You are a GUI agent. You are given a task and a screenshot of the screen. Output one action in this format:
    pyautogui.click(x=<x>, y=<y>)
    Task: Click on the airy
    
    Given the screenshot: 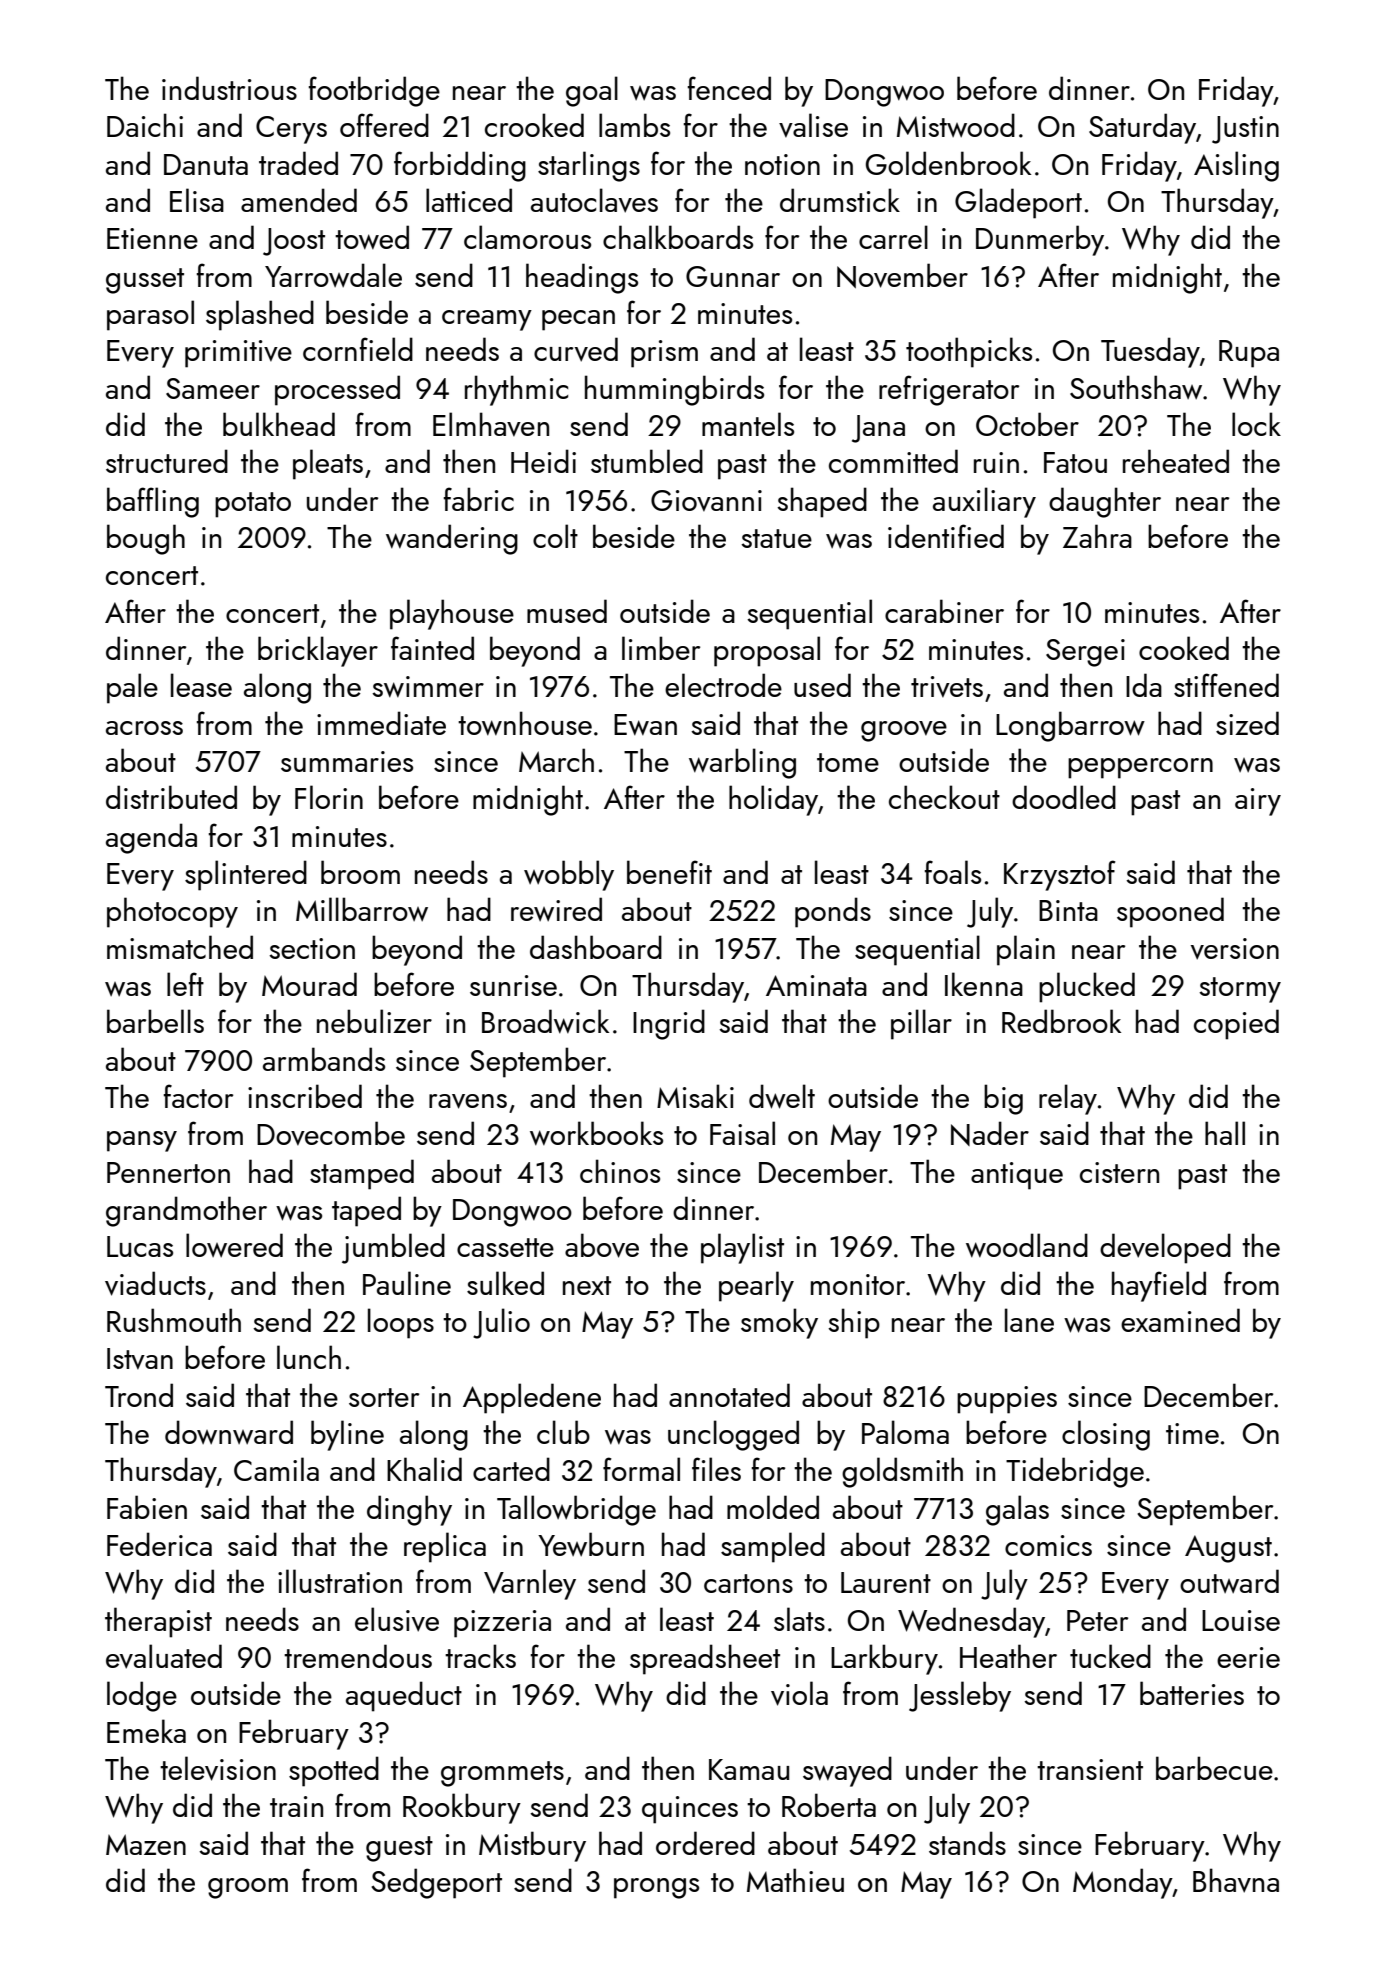 What is the action you would take?
    pyautogui.click(x=1258, y=802)
